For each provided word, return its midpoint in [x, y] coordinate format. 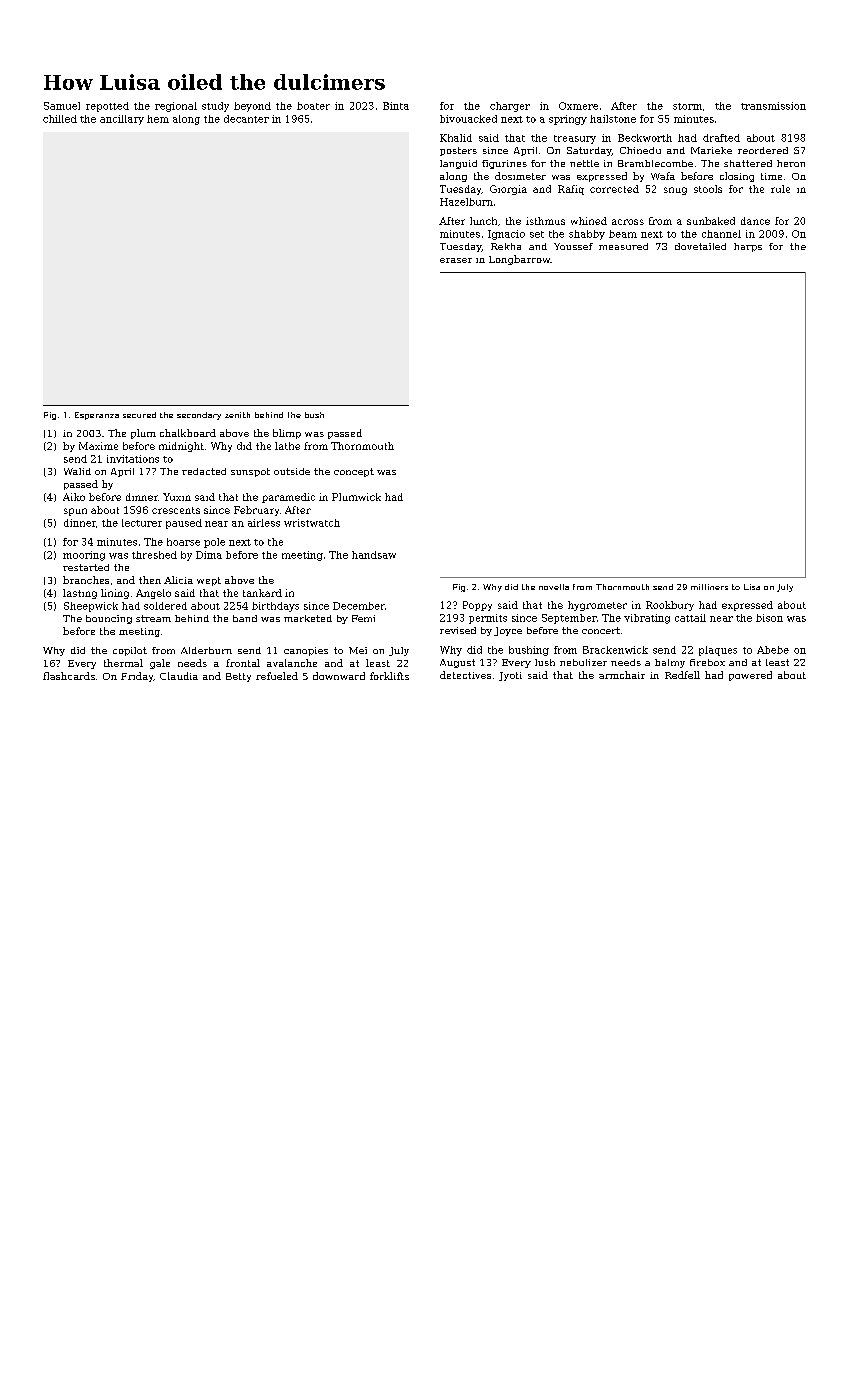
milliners [709, 587]
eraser [456, 260]
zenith [237, 415]
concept [354, 472]
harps [748, 247]
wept [209, 581]
